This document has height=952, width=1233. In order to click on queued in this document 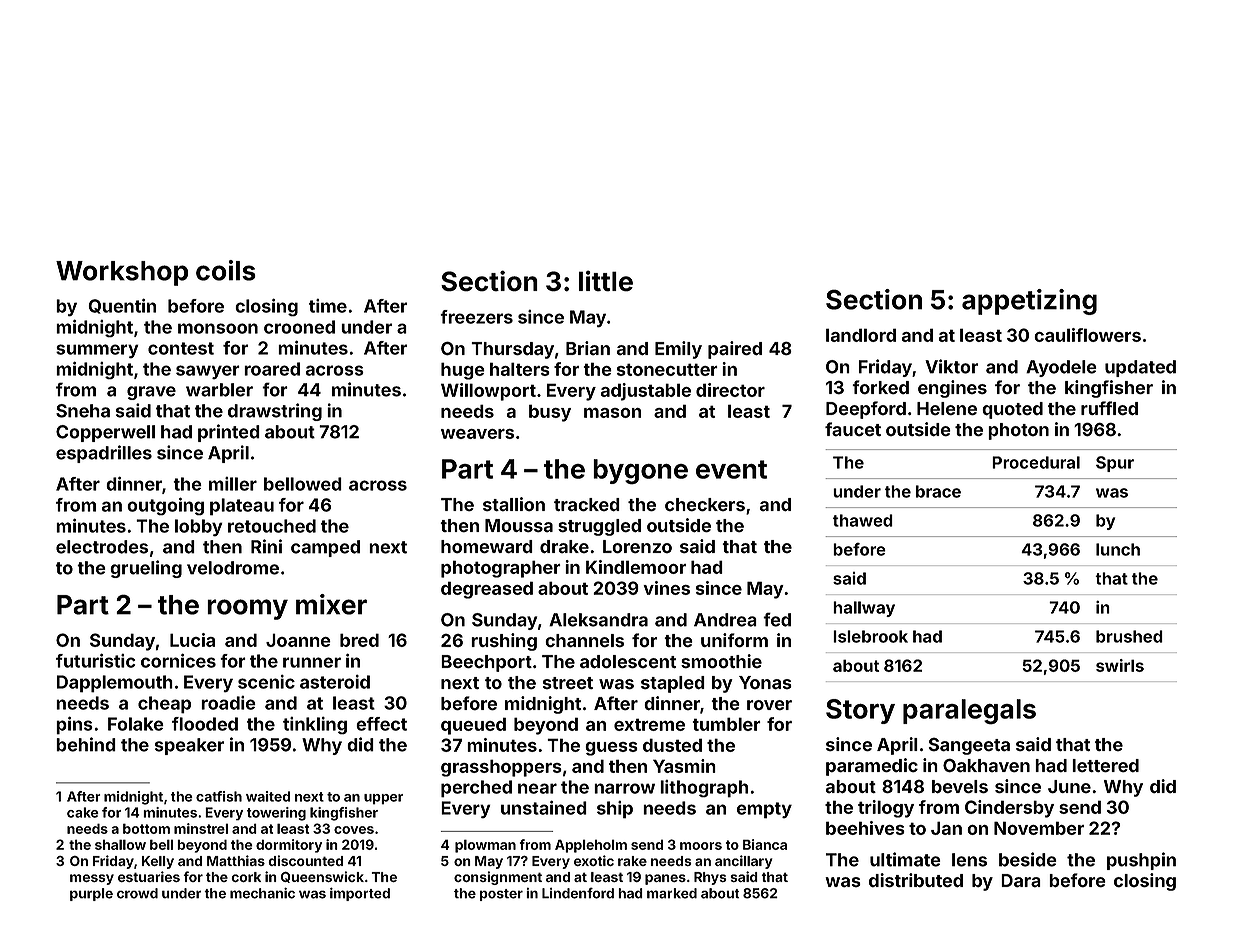, I will do `click(473, 726)`.
